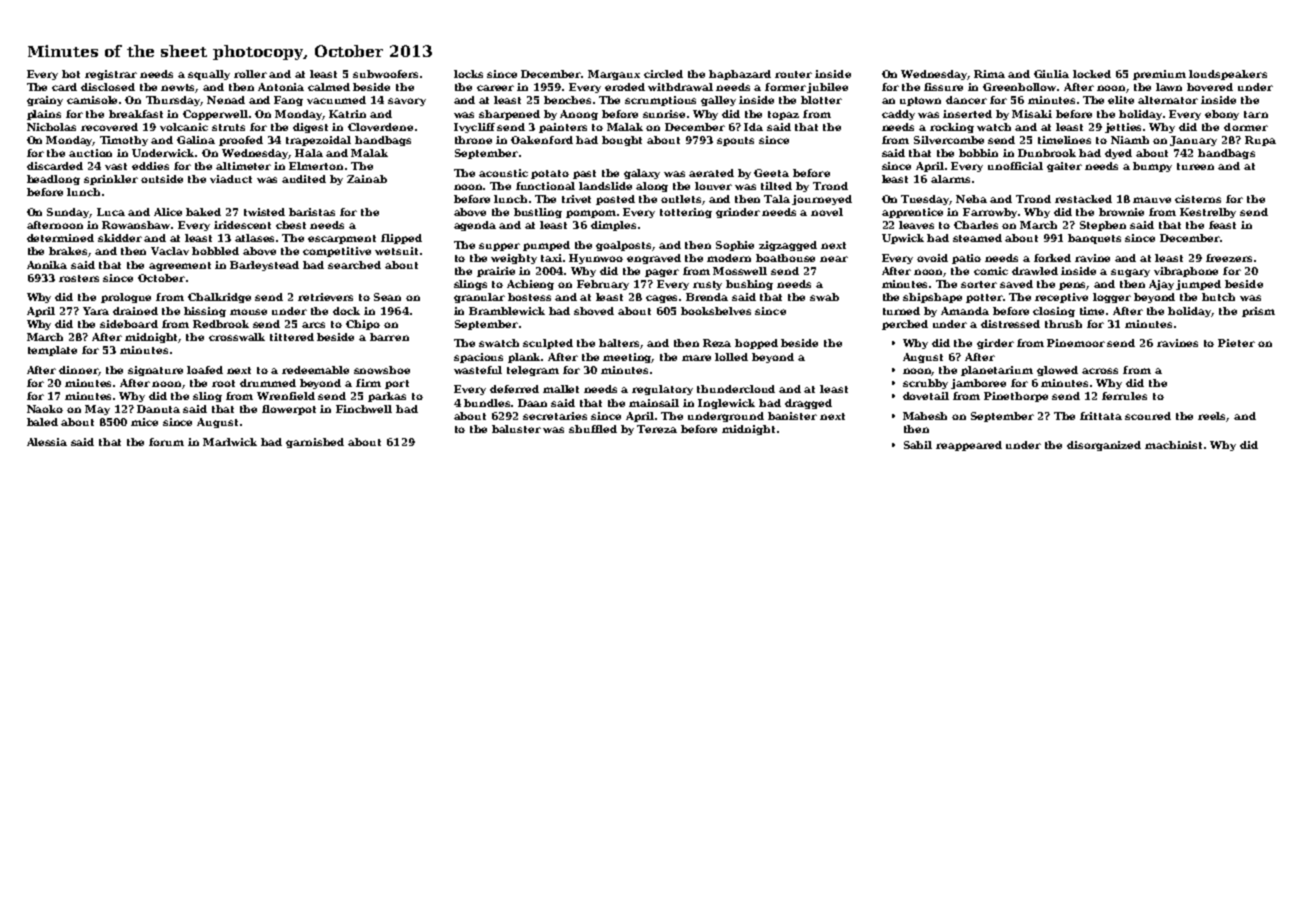 The image size is (1308, 924). I want to click on garnished, so click(315, 443).
